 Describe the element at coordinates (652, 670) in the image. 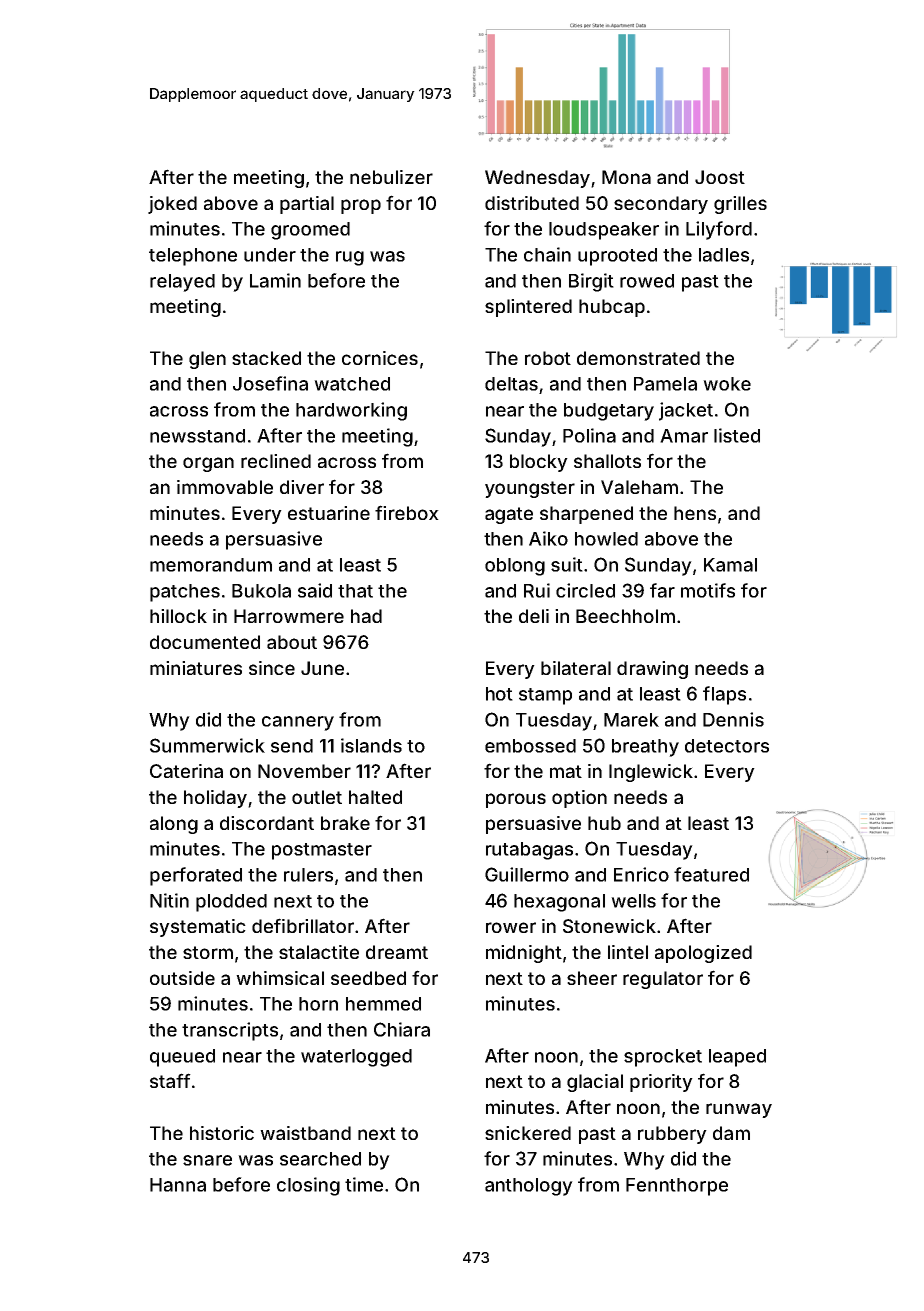

I see `drawing` at that location.
